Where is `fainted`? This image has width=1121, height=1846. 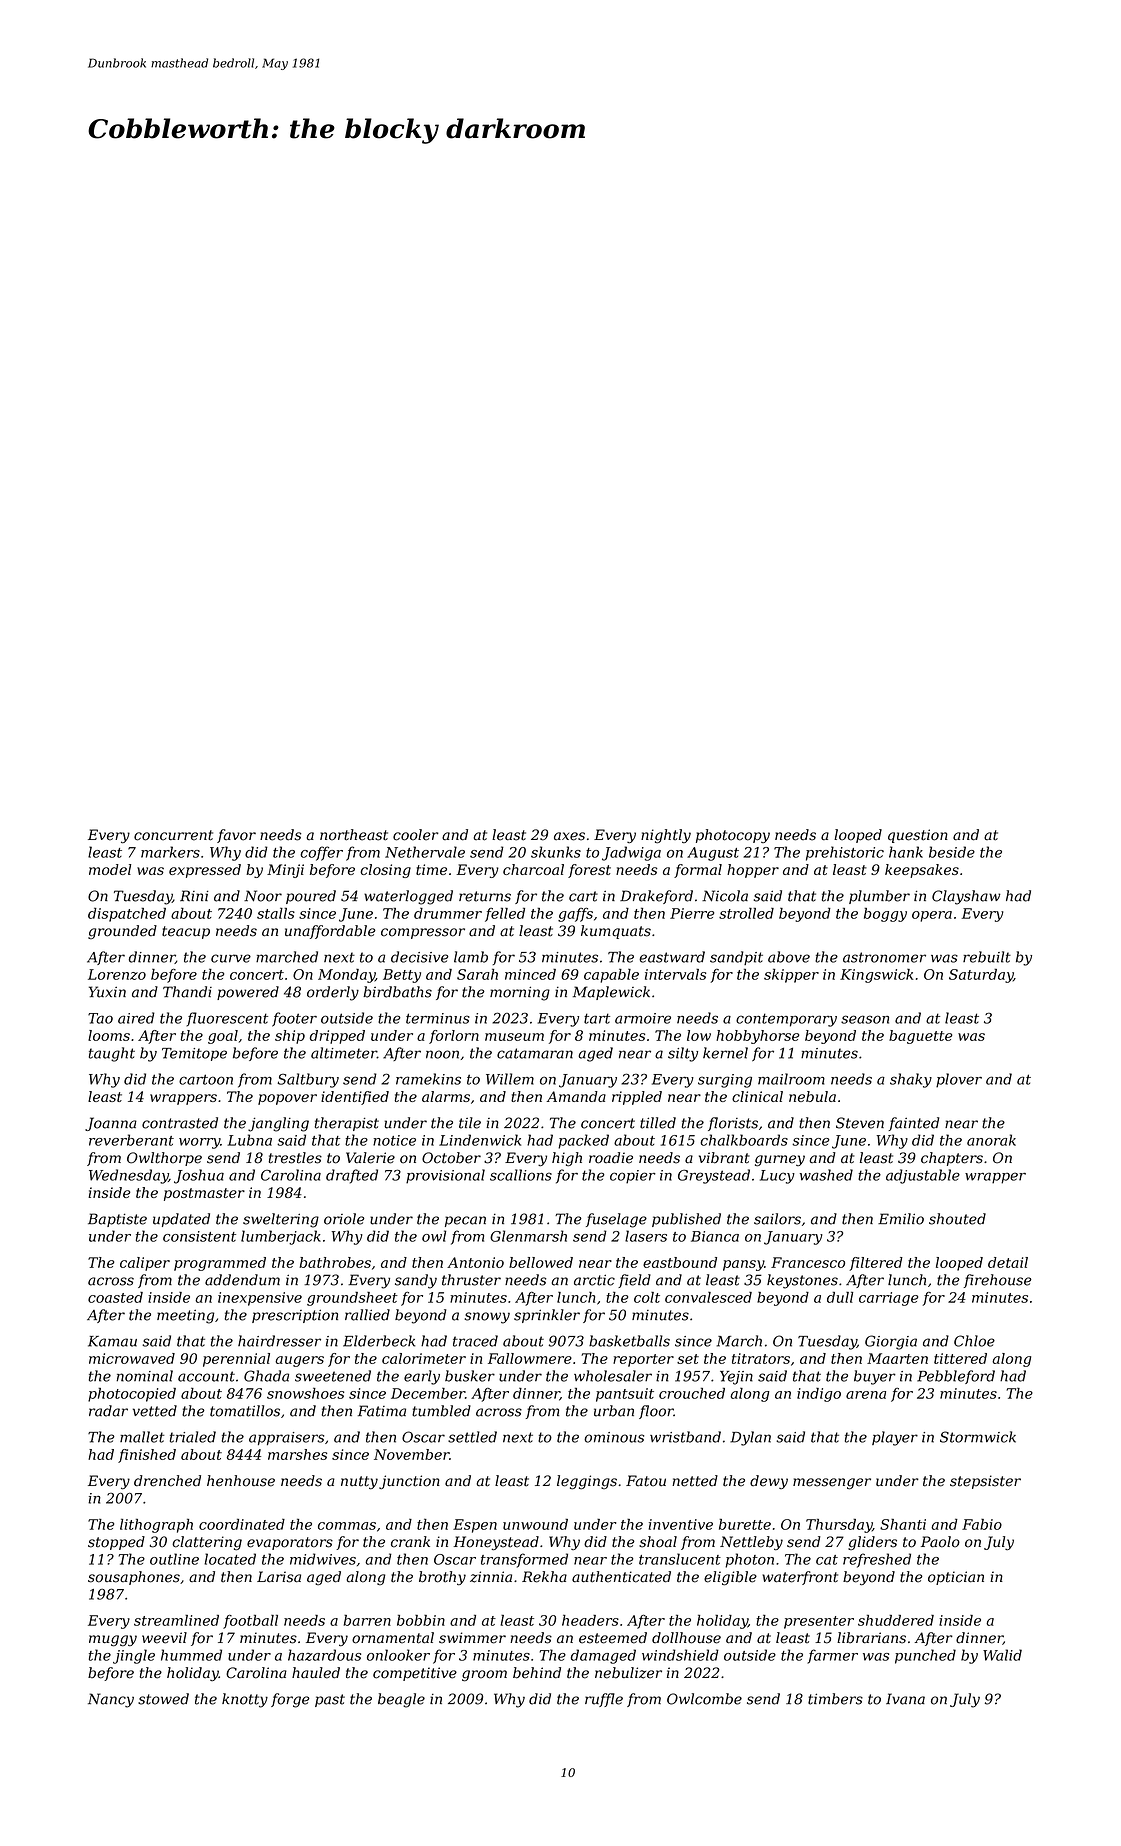 fainted is located at coordinates (913, 1124).
